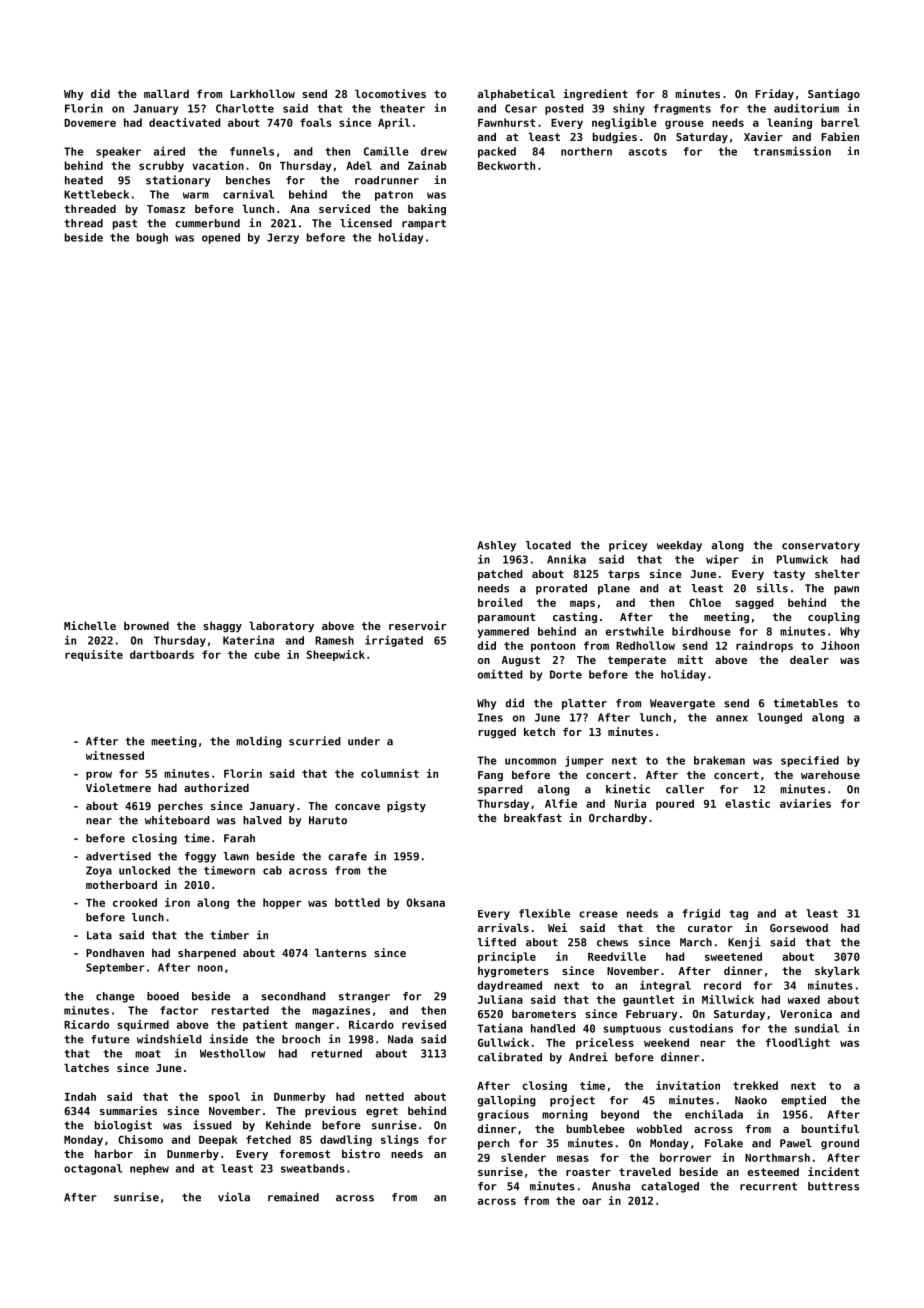 The image size is (924, 1308). What do you see at coordinates (586, 151) in the image?
I see `northern` at bounding box center [586, 151].
